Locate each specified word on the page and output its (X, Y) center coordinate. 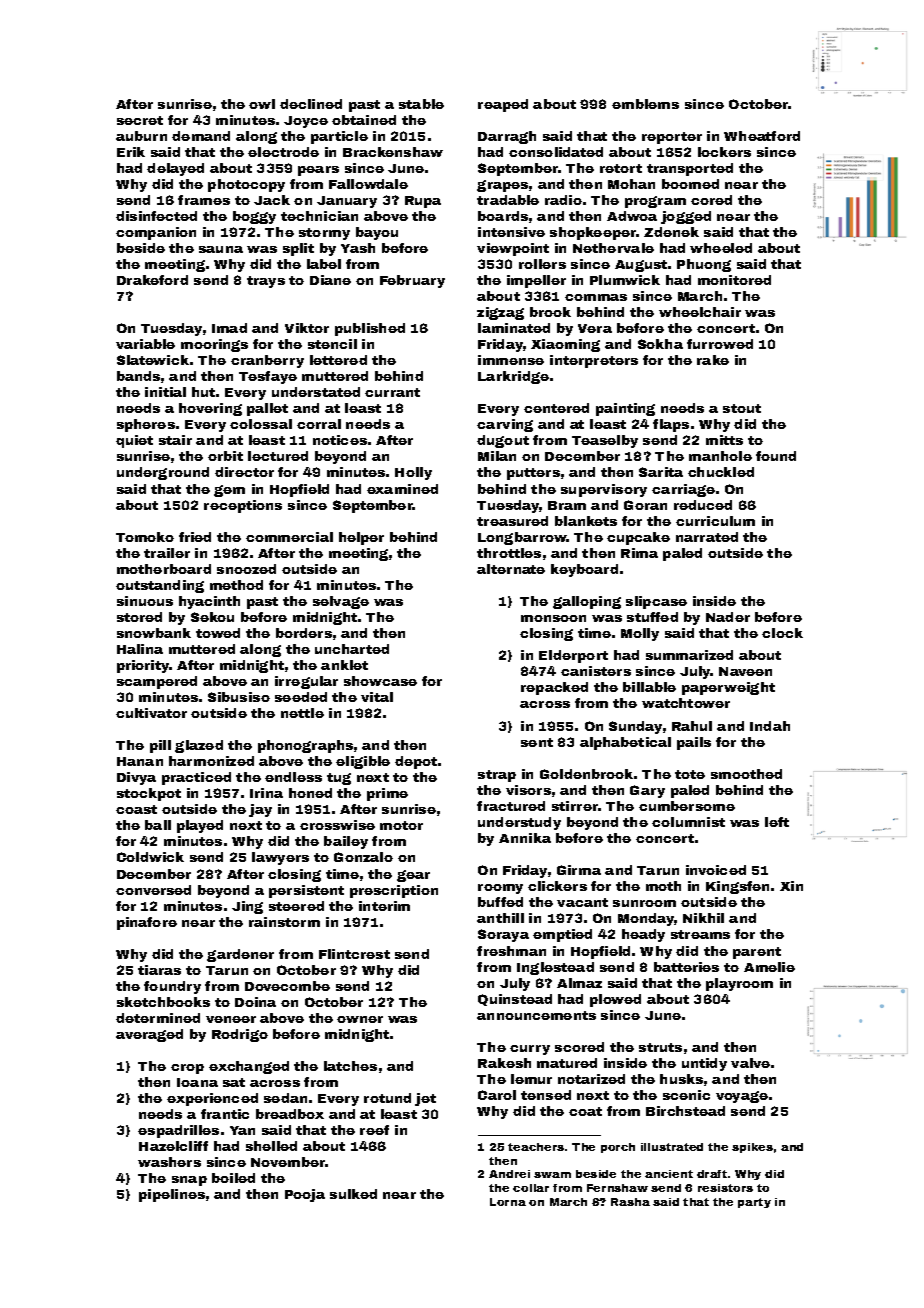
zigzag (500, 313)
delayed (175, 169)
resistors (725, 1188)
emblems (645, 104)
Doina (255, 1002)
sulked (353, 1194)
